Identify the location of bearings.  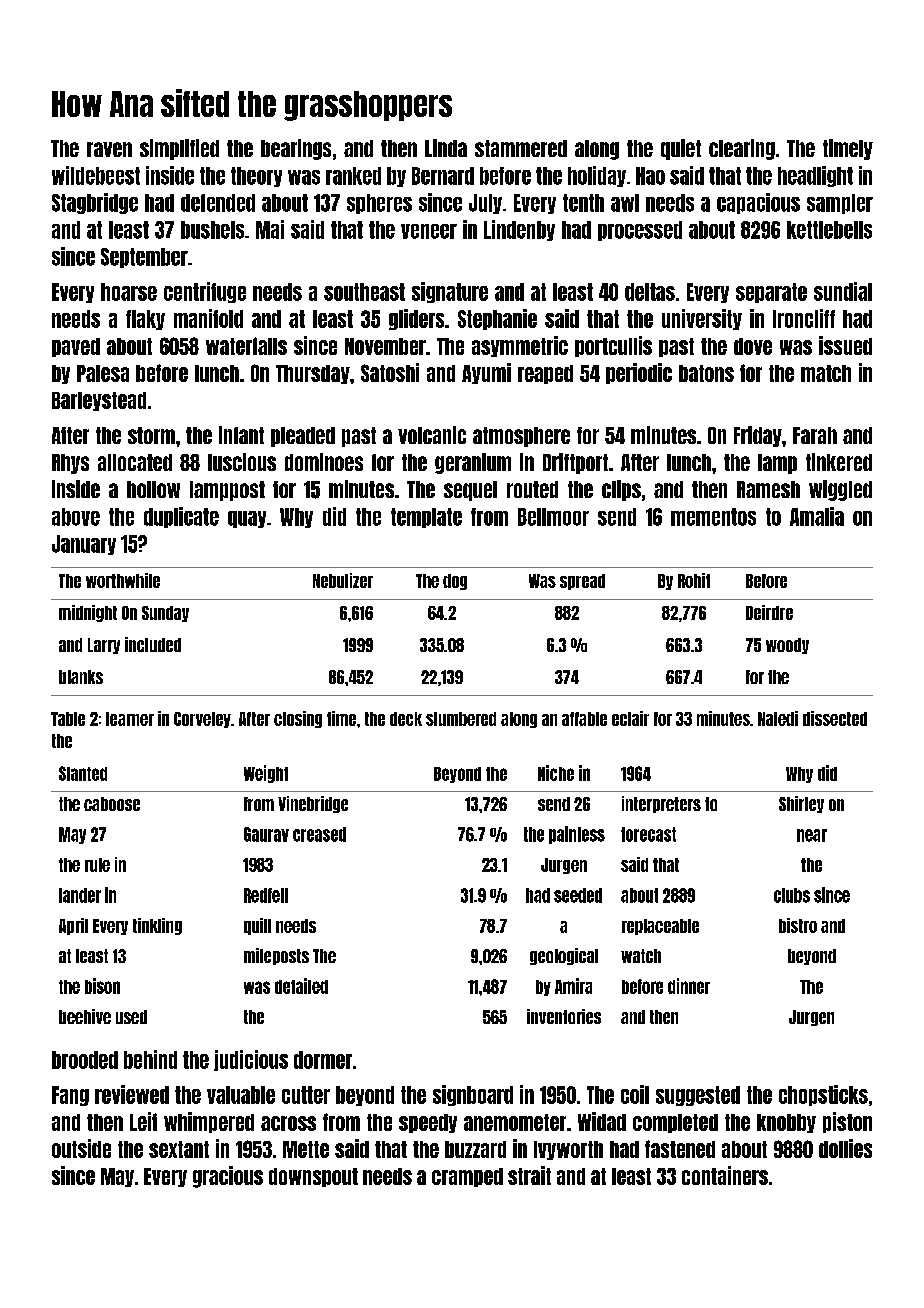
(296, 149).
